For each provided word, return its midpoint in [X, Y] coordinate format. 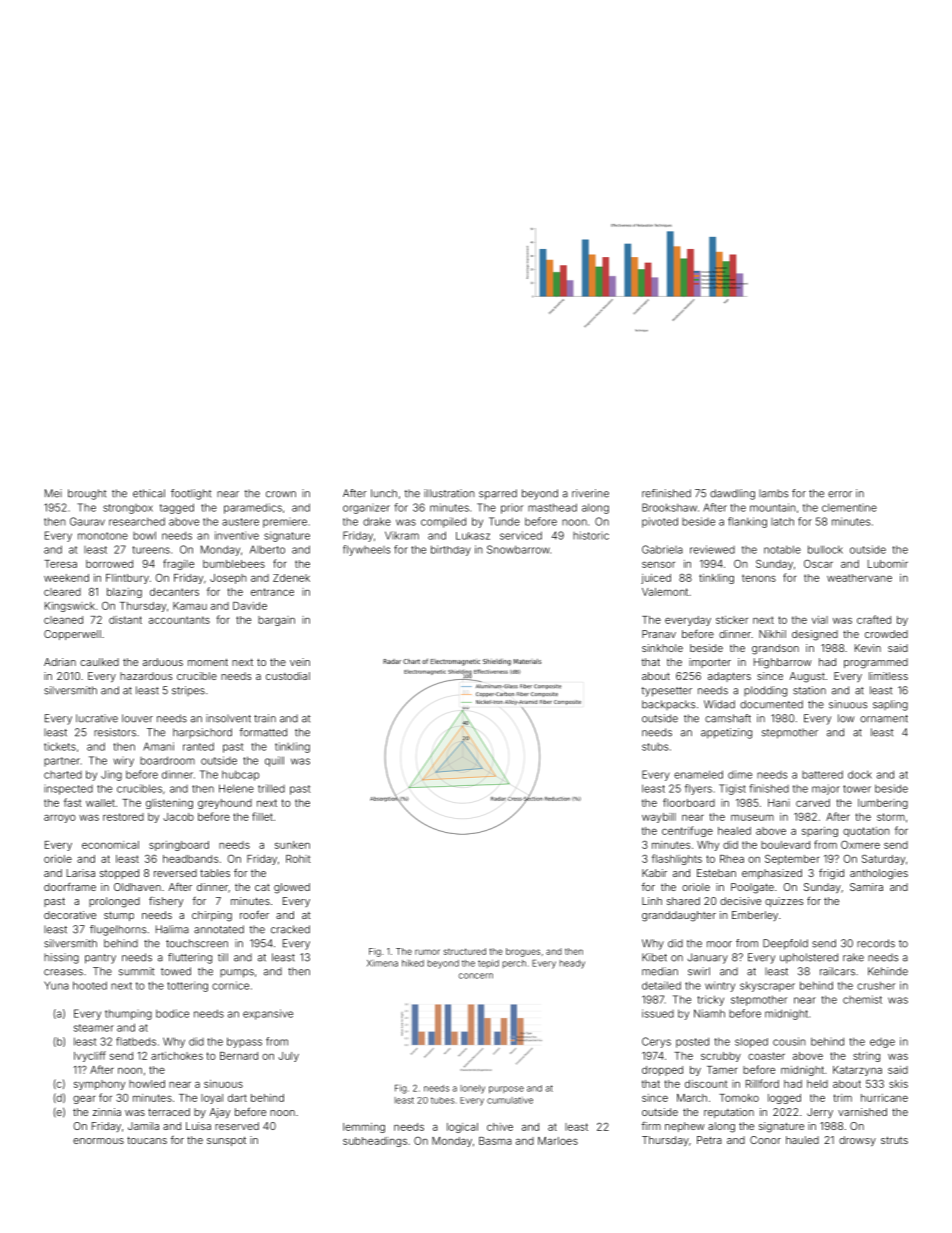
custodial [288, 676]
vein [300, 662]
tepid [488, 964]
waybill [659, 818]
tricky [710, 1000]
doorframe [70, 887]
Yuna [56, 985]
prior [512, 509]
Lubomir [888, 564]
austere [240, 522]
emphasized [772, 874]
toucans [147, 1140]
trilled [271, 788]
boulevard [785, 845]
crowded [886, 634]
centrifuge [687, 831]
